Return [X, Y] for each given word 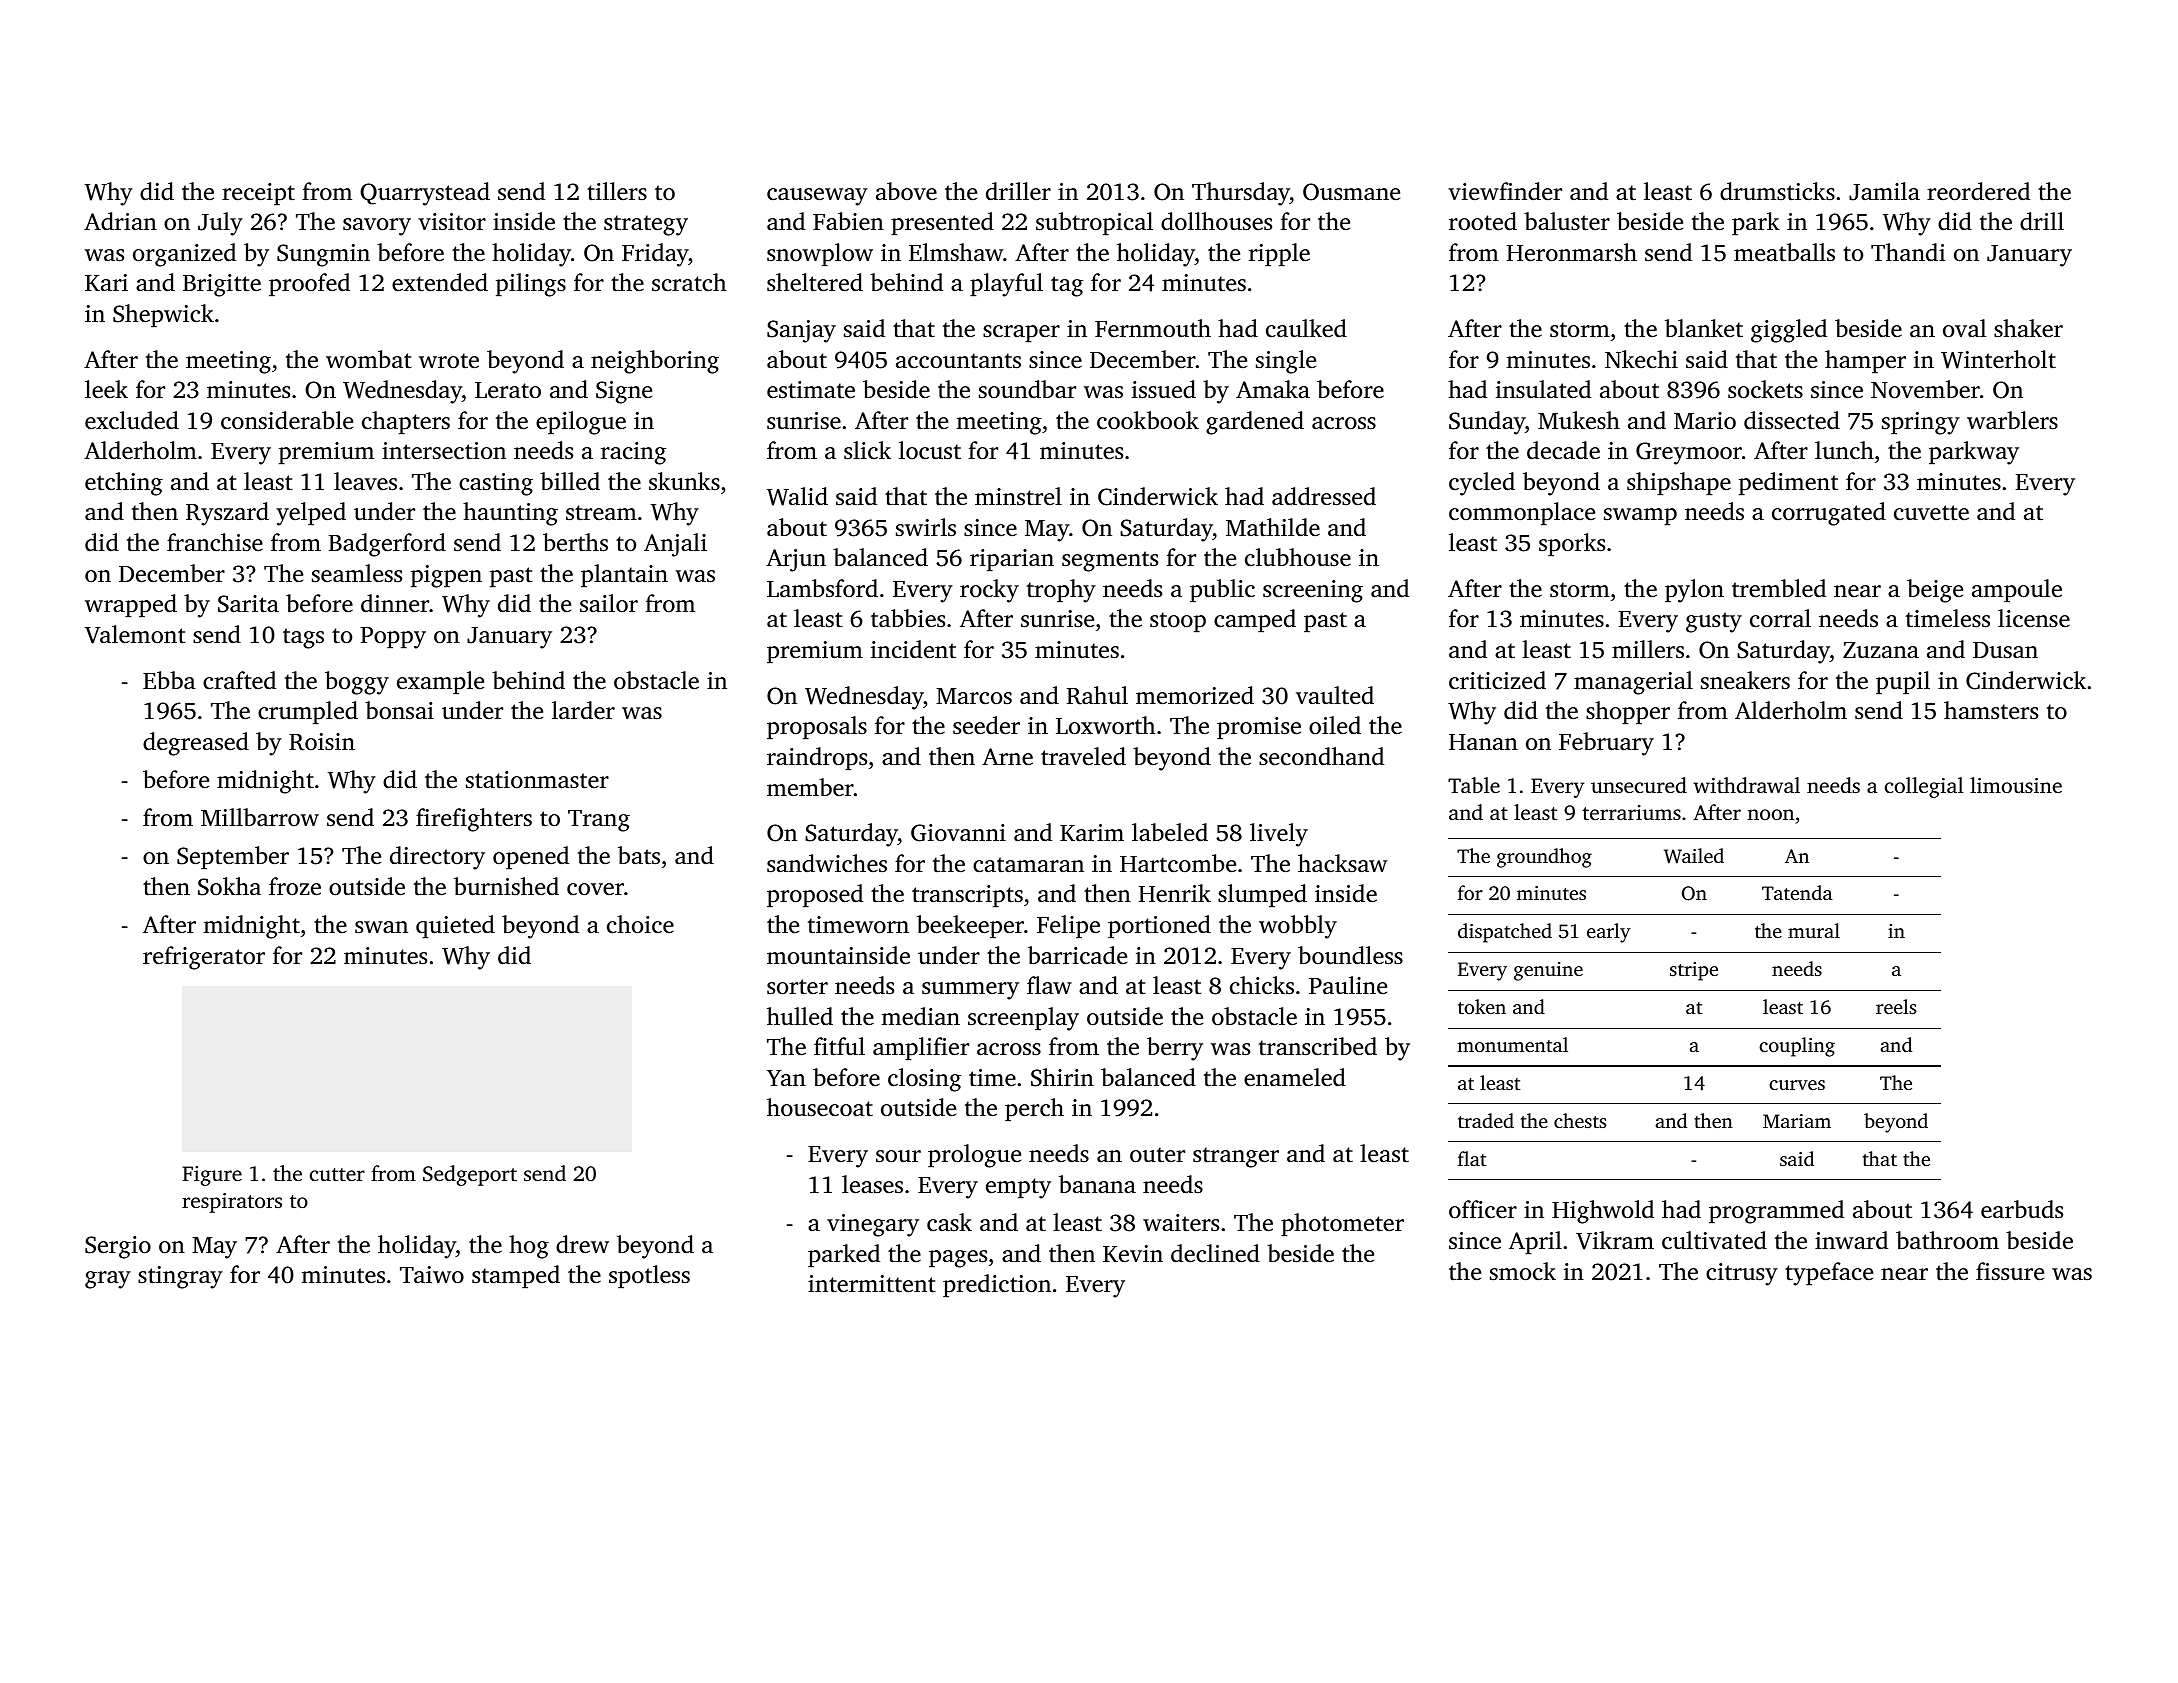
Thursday [1241, 194]
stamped [516, 1277]
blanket [1704, 328]
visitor [452, 222]
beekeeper [970, 927]
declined [1215, 1253]
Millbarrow [260, 817]
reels [1896, 1006]
